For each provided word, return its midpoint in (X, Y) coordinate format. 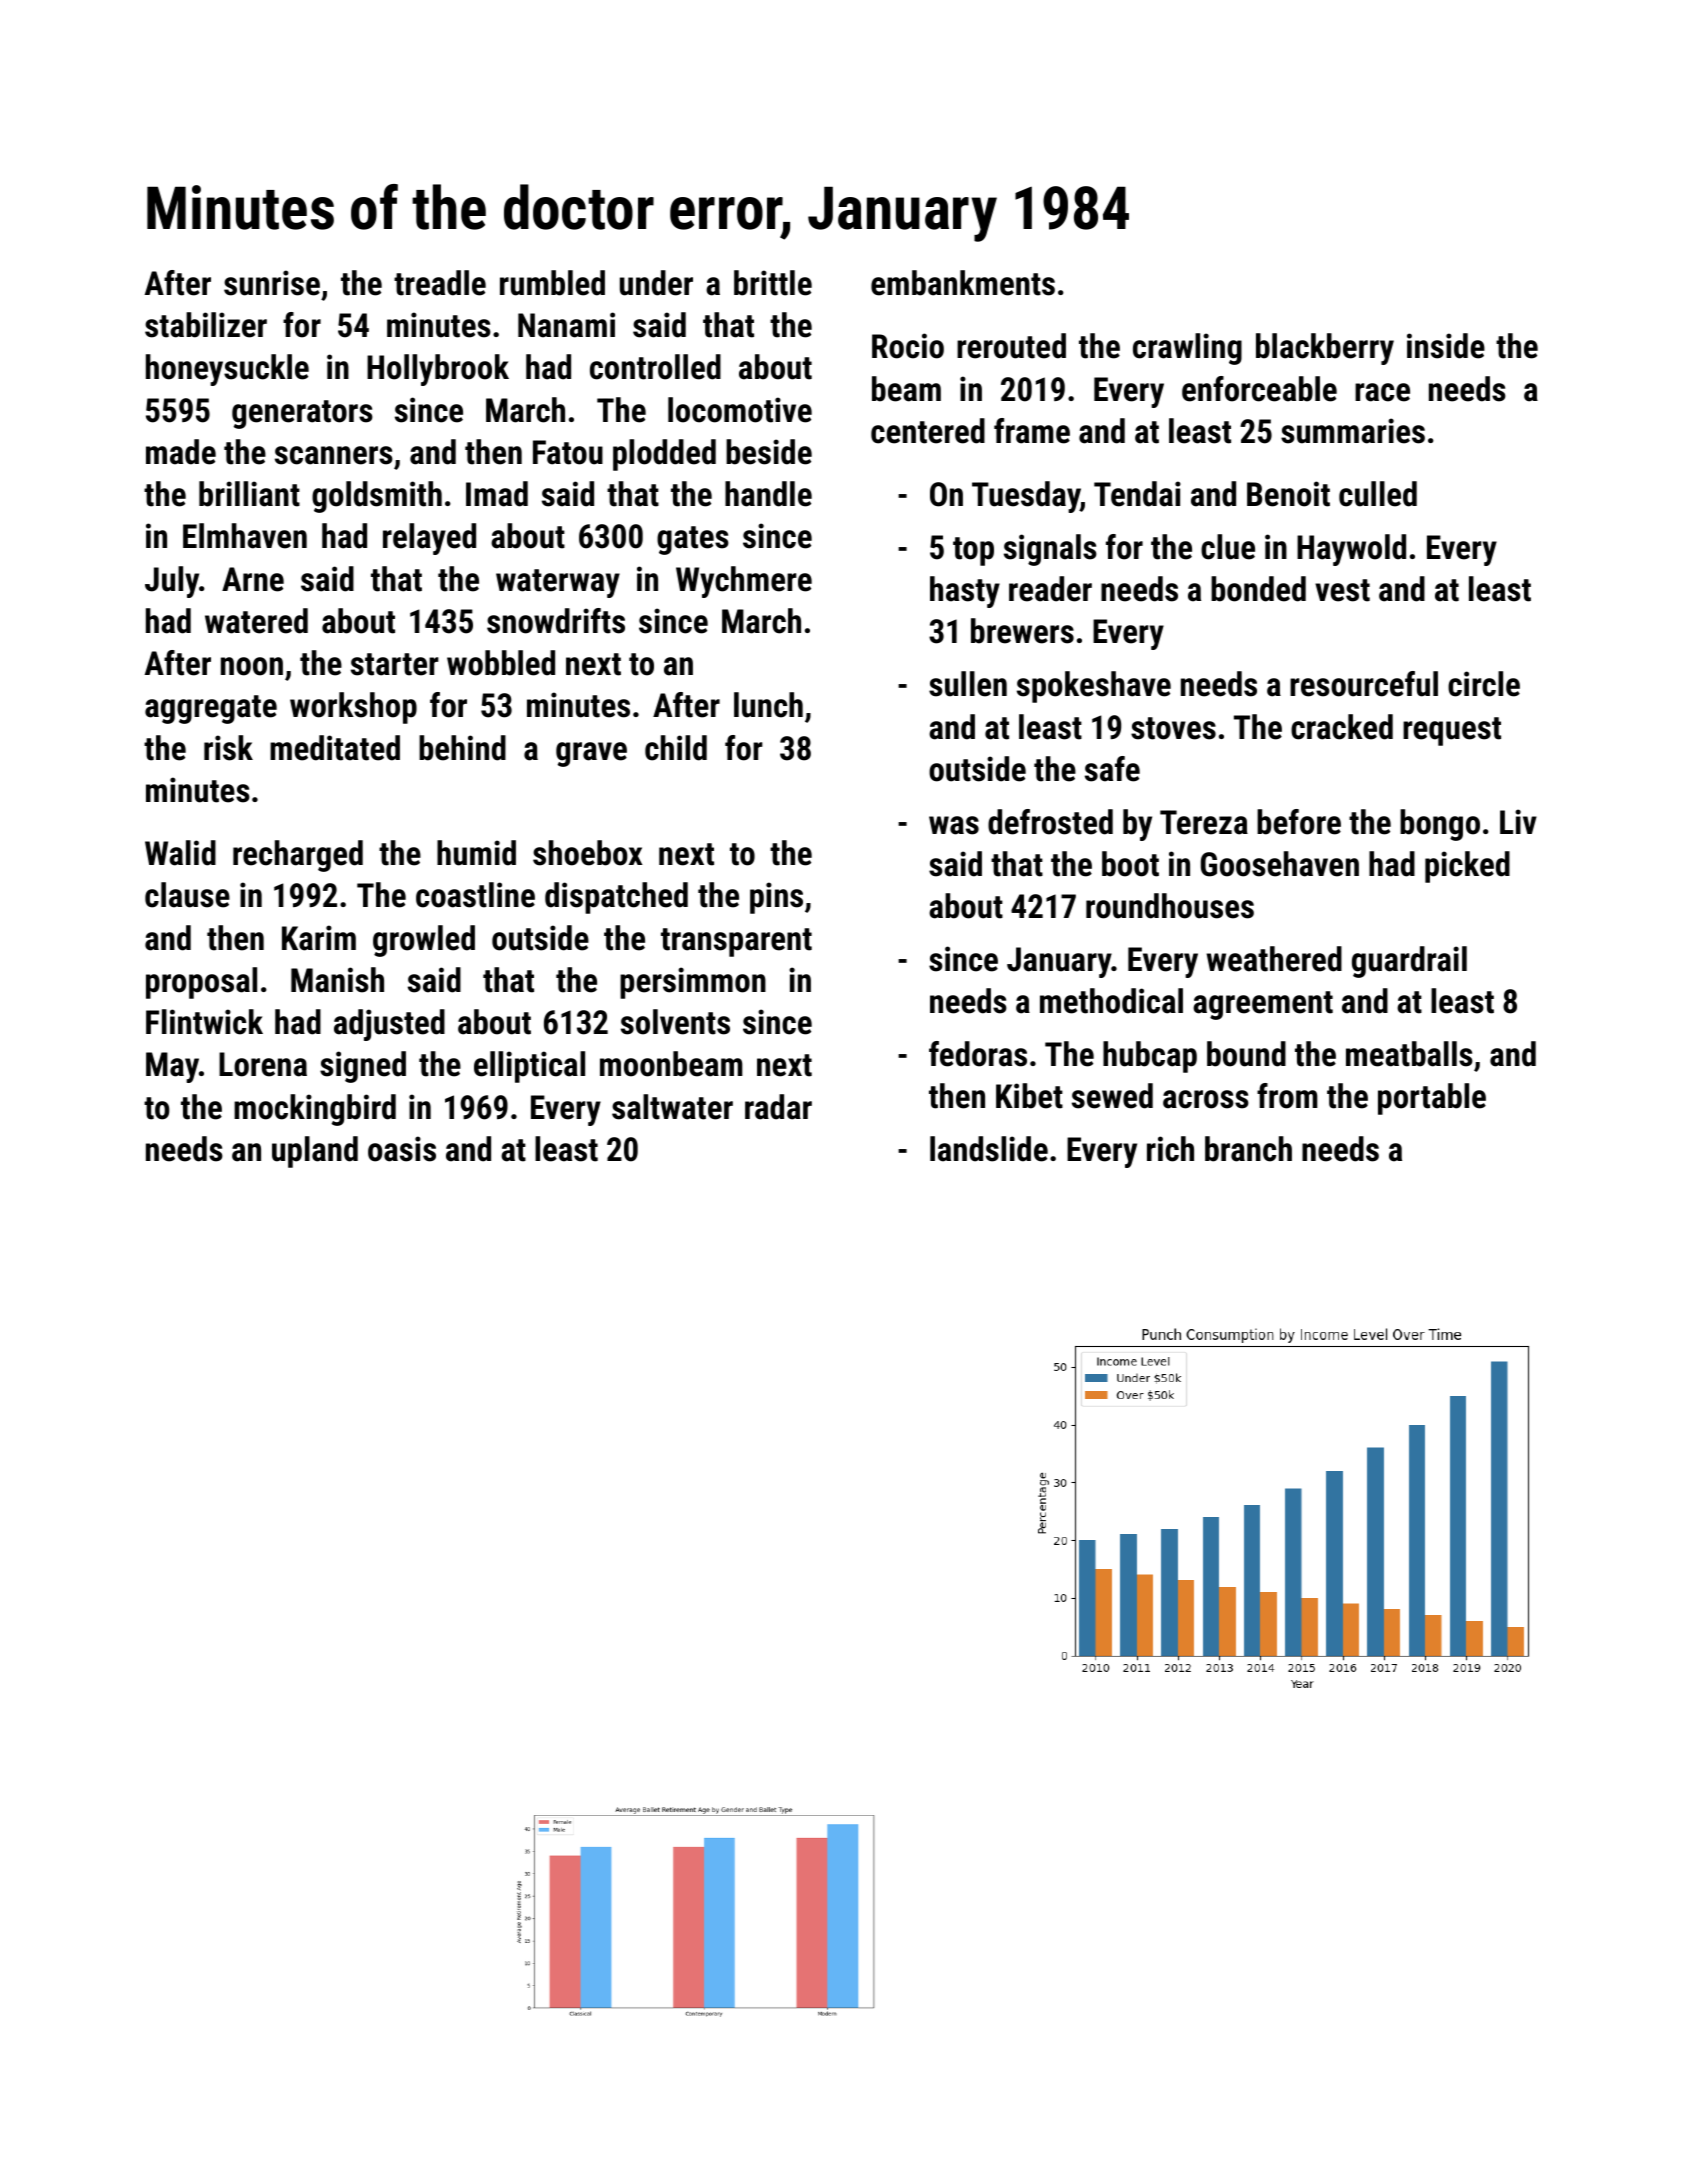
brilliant (249, 494)
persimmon (693, 983)
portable (1432, 1099)
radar (778, 1107)
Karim (319, 938)
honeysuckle (227, 370)
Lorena (263, 1064)
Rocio (908, 346)
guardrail (1409, 962)
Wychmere (744, 582)
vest (1342, 590)
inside (1446, 346)
